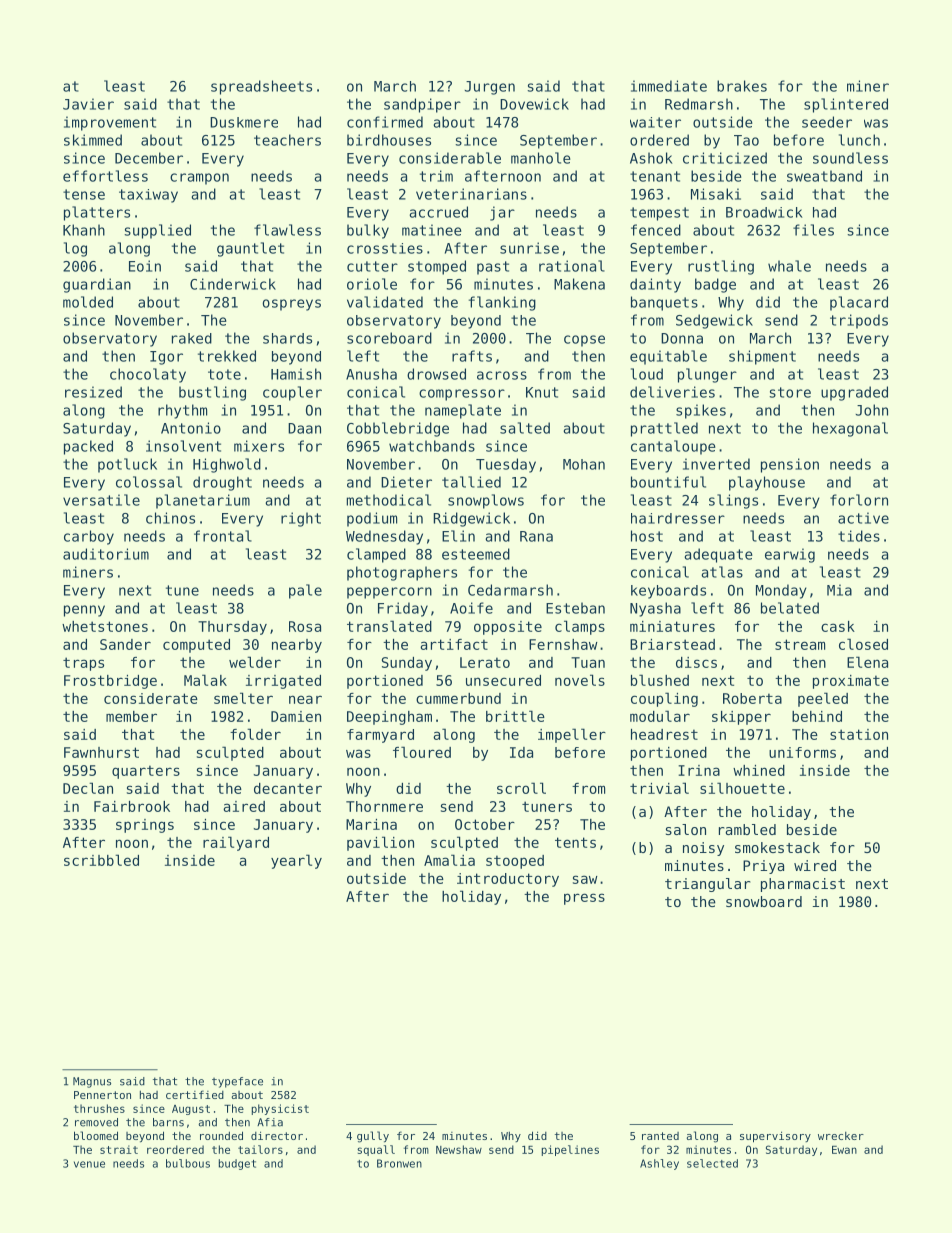 The height and width of the screenshot is (1233, 952). What do you see at coordinates (463, 411) in the screenshot?
I see `nameplate` at bounding box center [463, 411].
